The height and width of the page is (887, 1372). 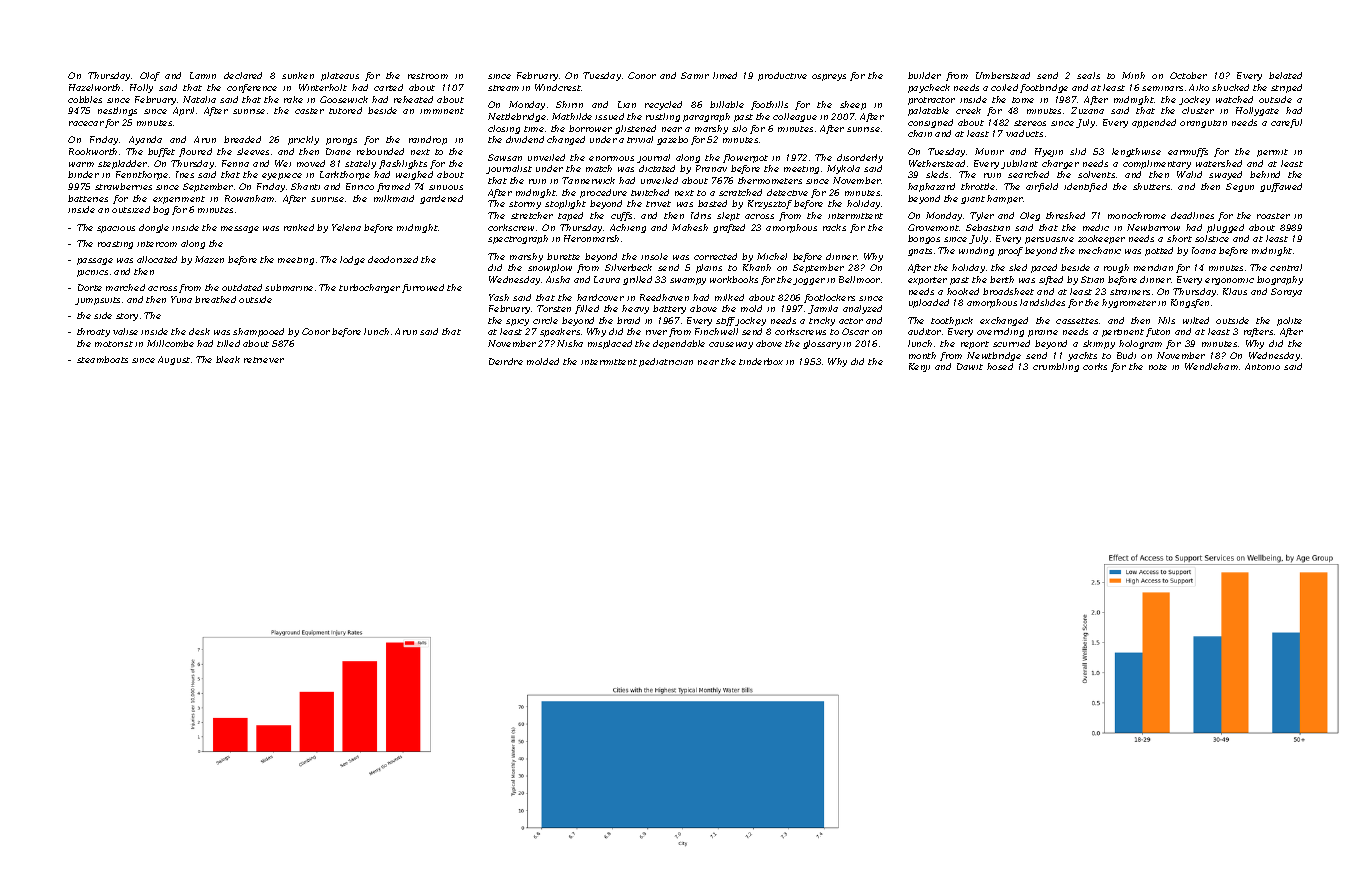 What do you see at coordinates (305, 186) in the page?
I see `Shanti` at bounding box center [305, 186].
